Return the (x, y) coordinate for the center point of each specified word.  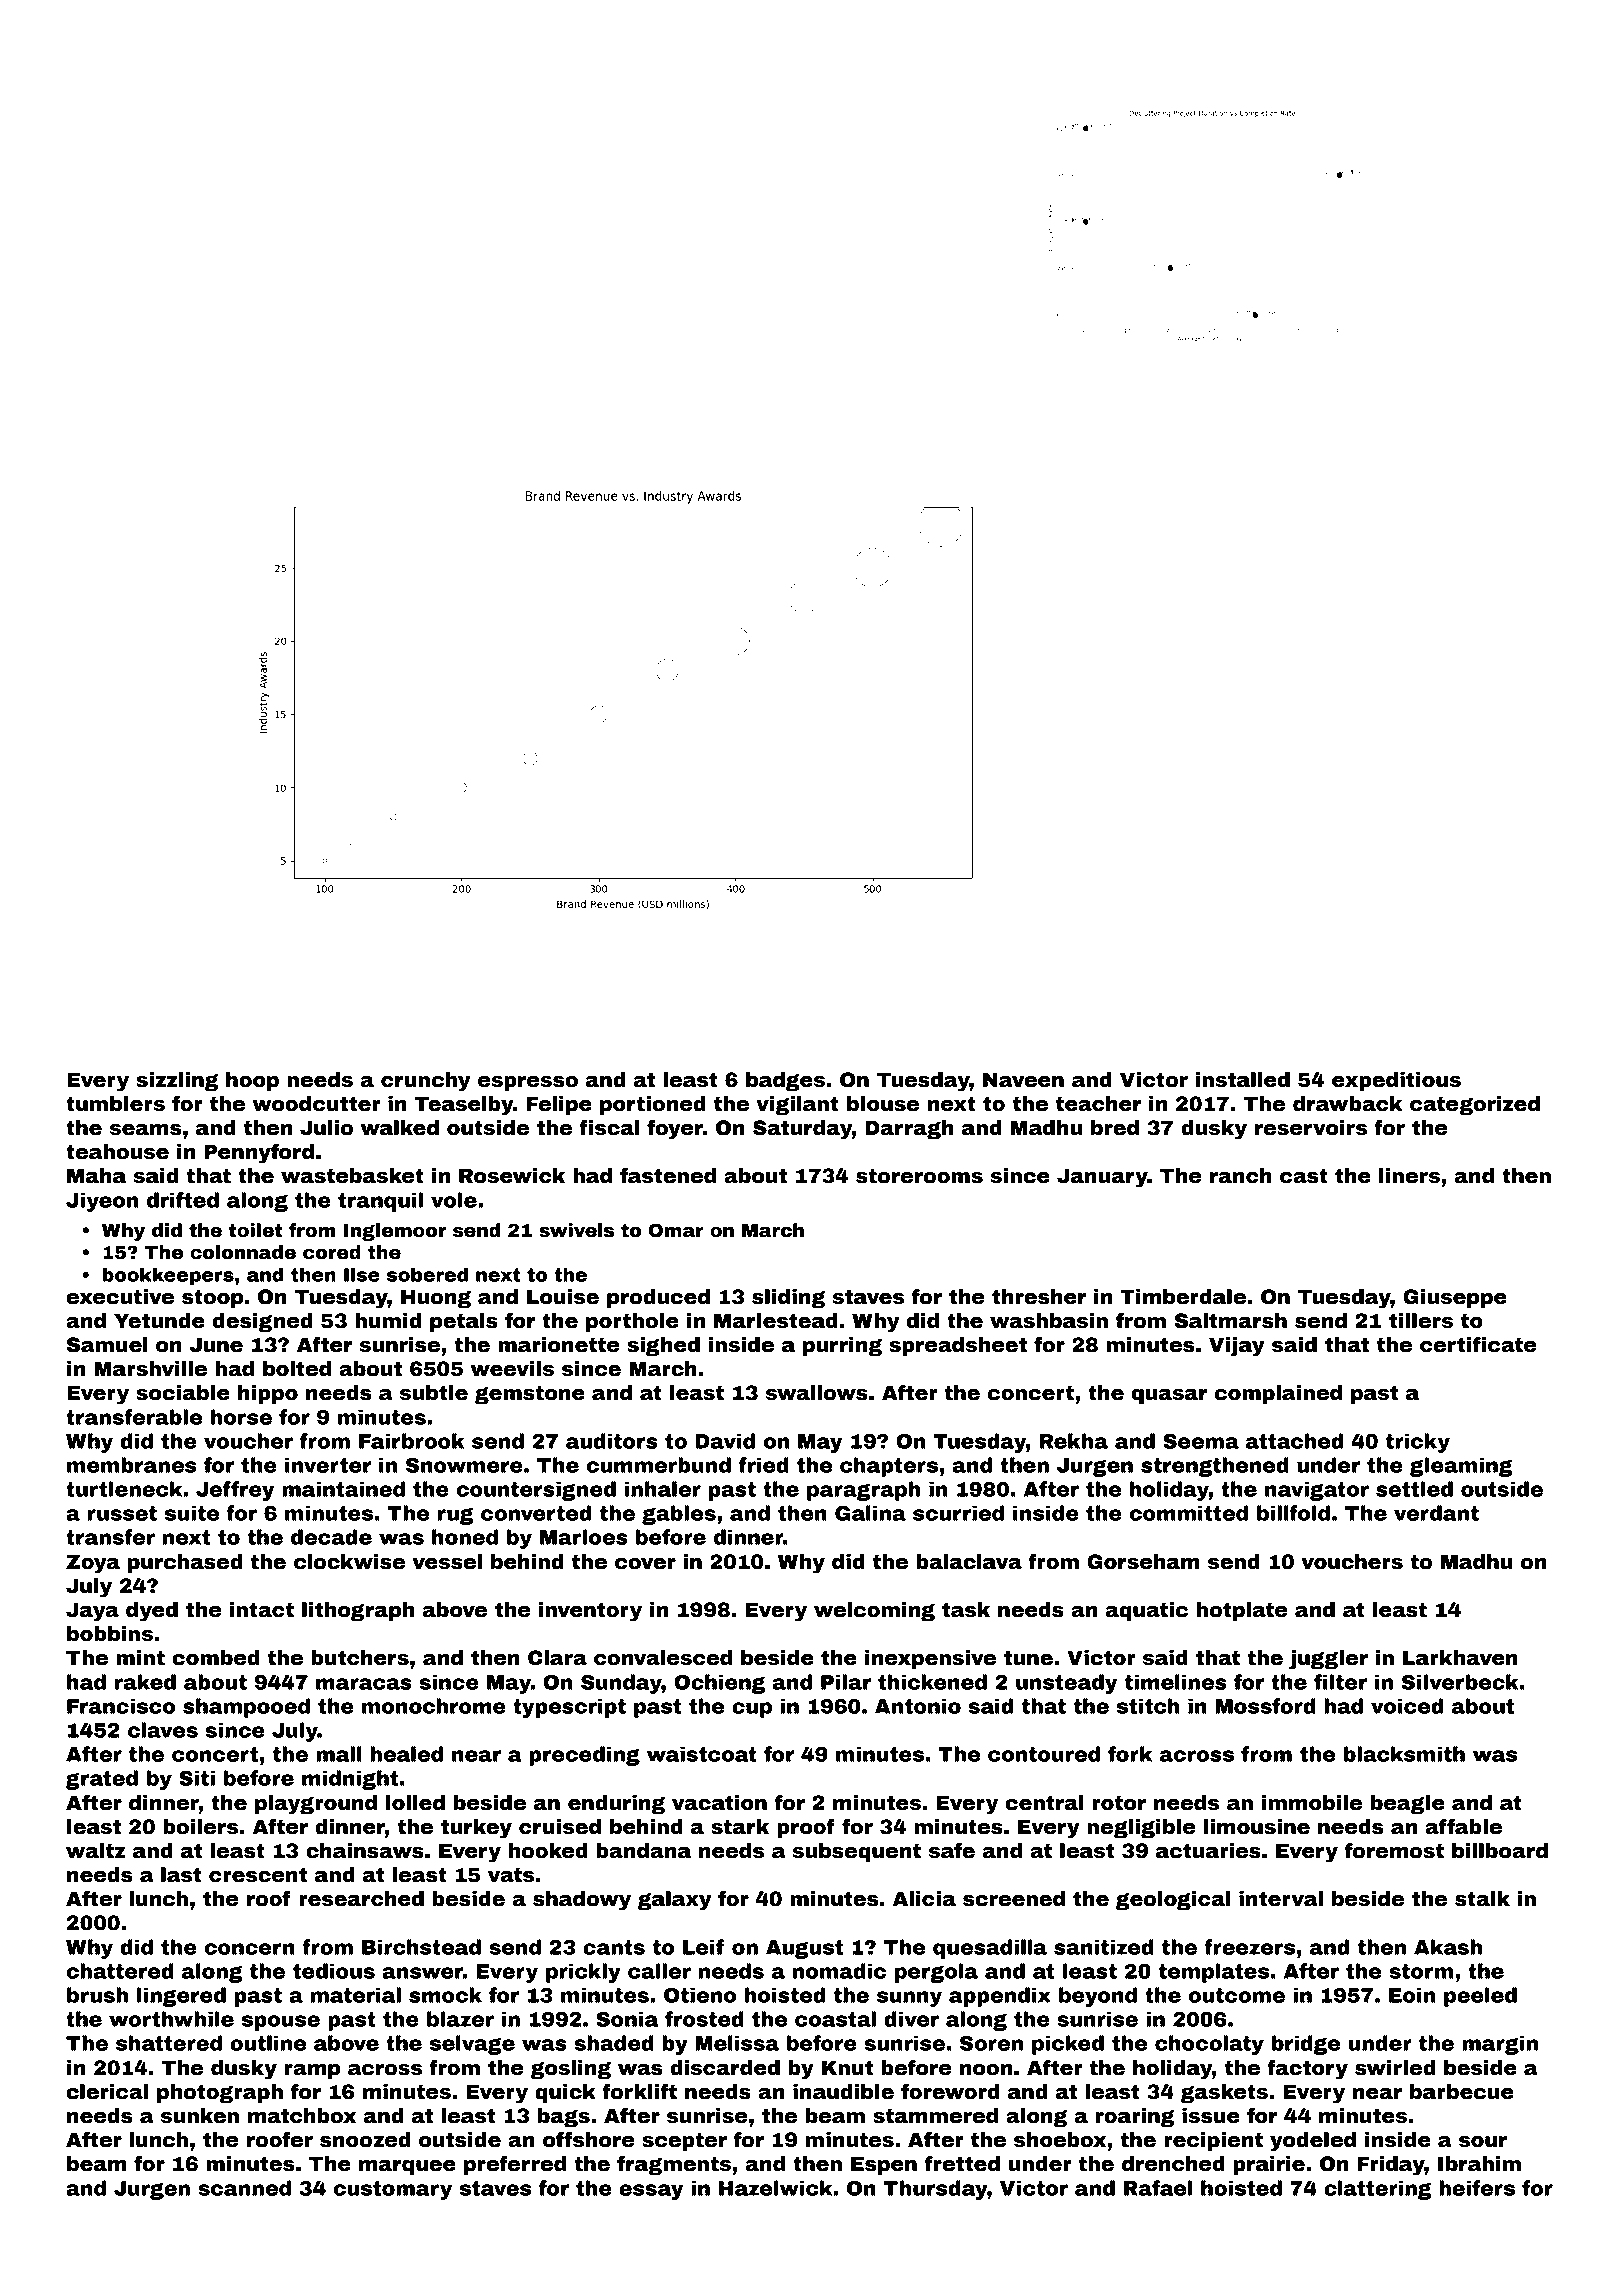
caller (659, 1971)
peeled (1480, 1997)
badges (785, 1081)
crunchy (426, 1082)
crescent (258, 1875)
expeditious (1396, 1081)
